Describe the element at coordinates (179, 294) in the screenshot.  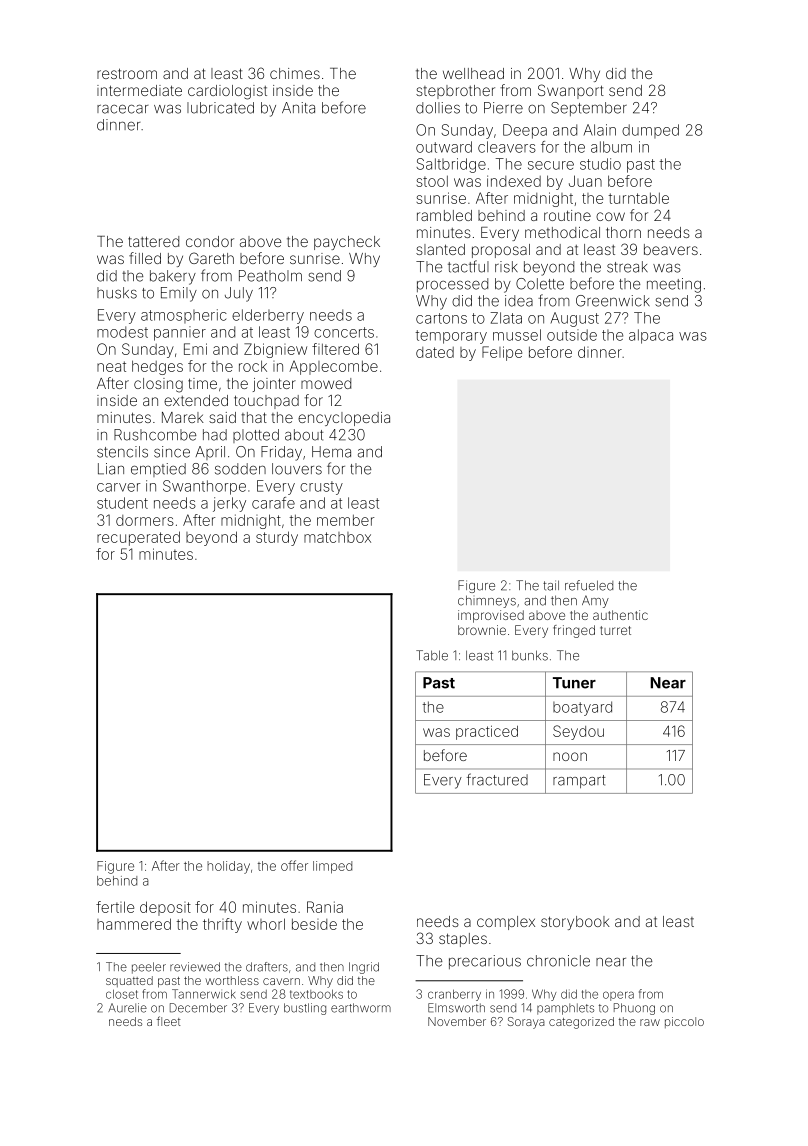
I see `Emily` at that location.
